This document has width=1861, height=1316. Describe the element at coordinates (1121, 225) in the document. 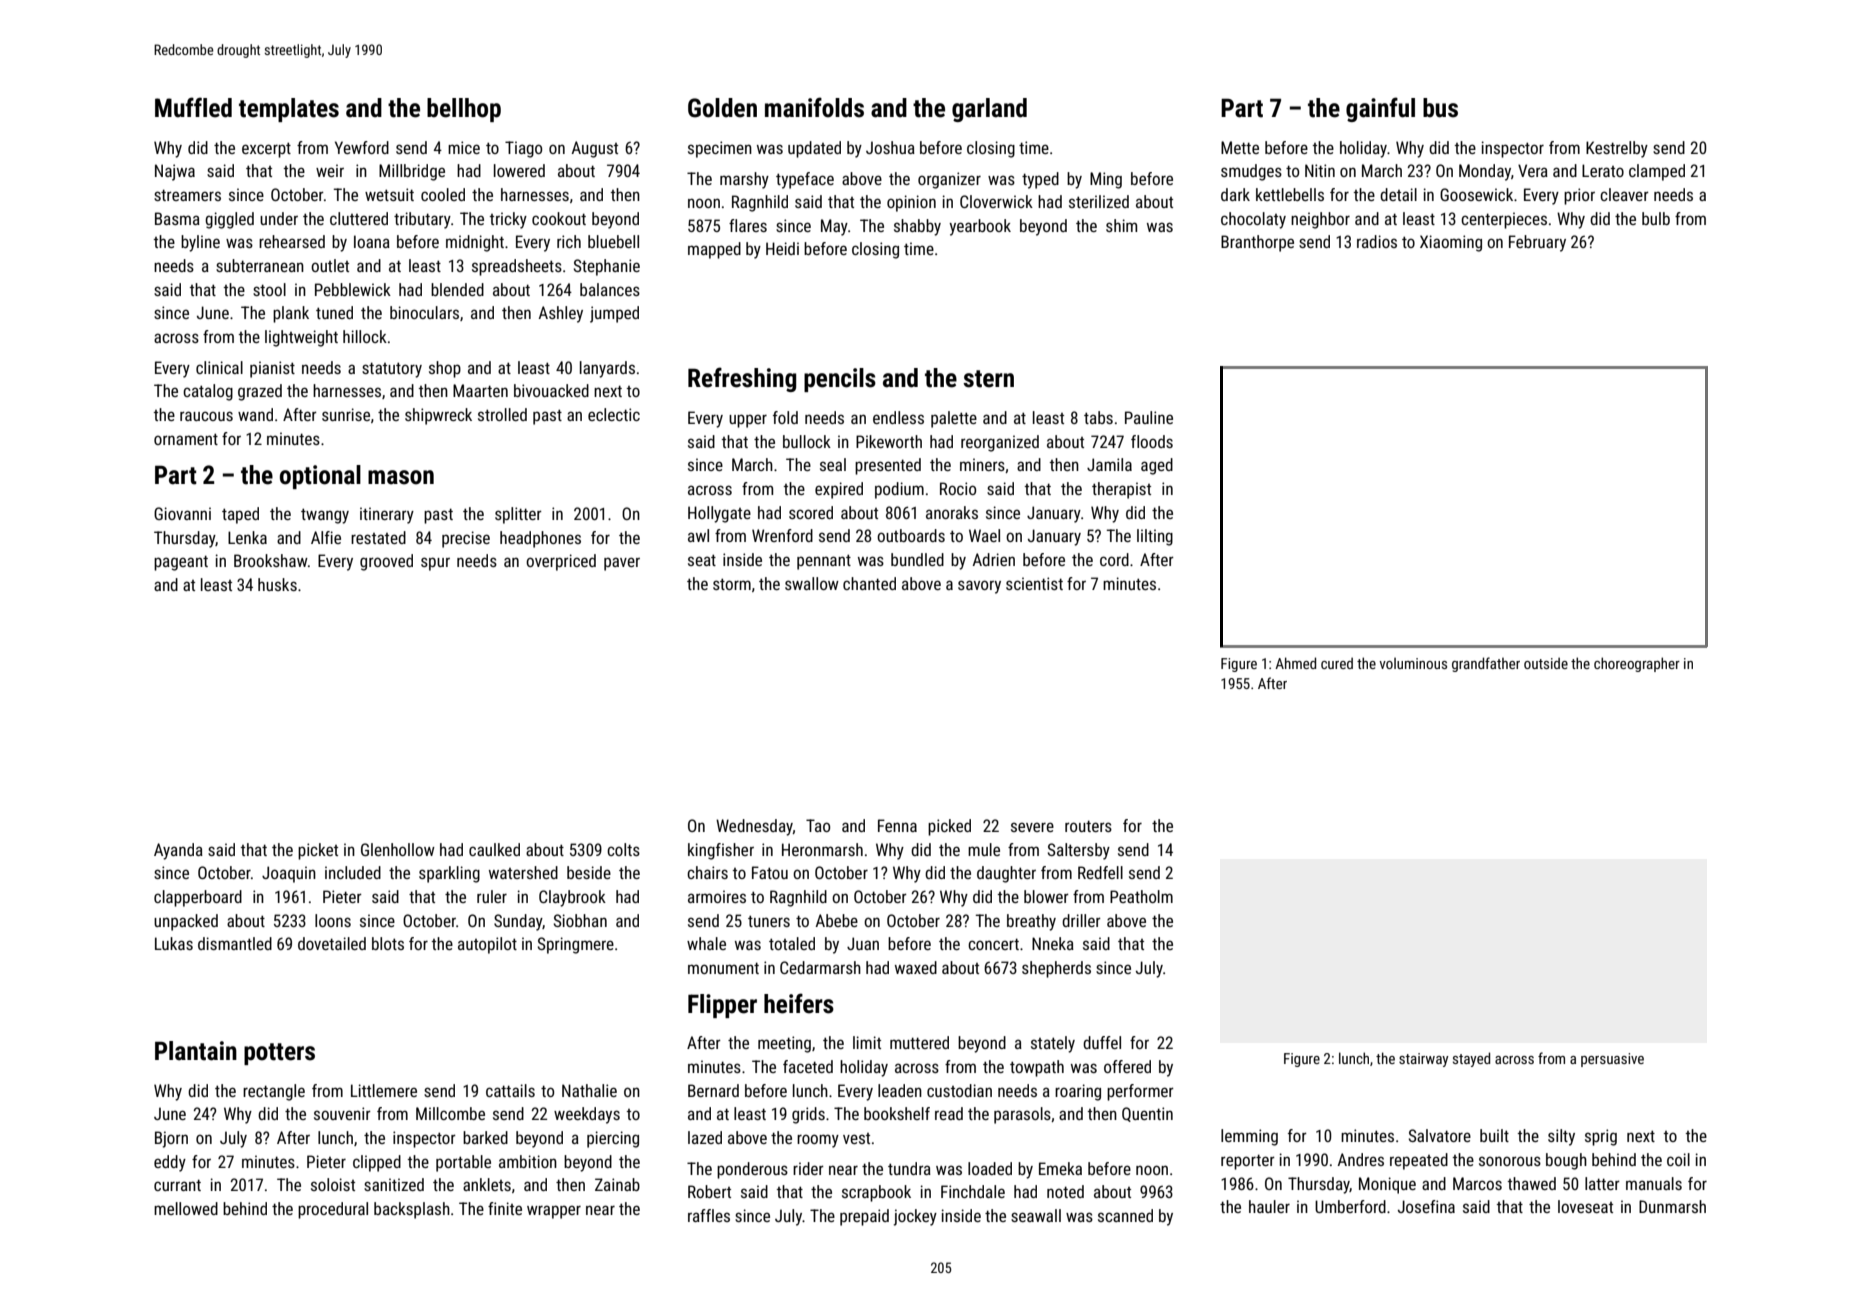

I see `shim` at that location.
